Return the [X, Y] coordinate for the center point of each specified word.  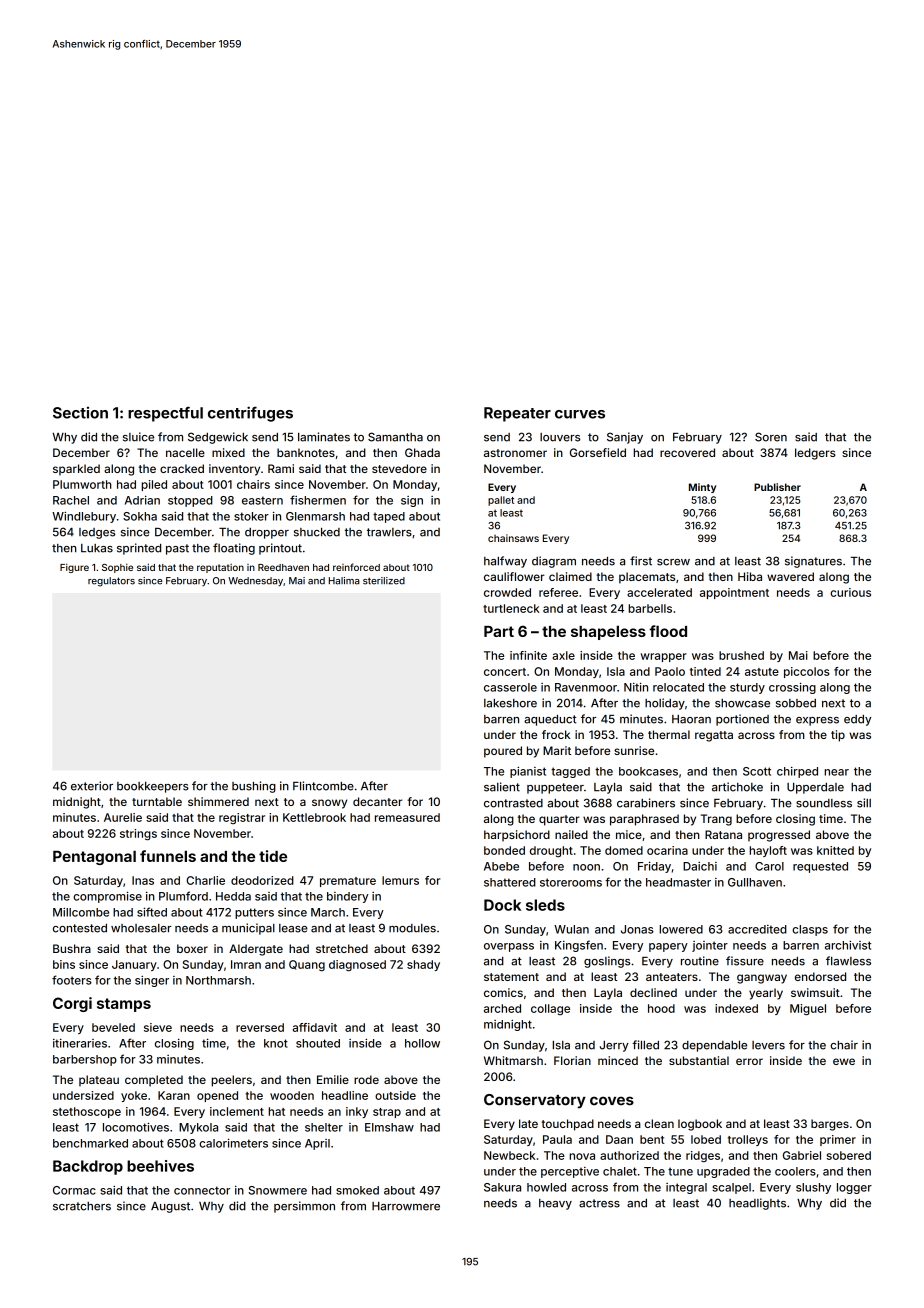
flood [668, 631]
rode [366, 1079]
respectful [165, 414]
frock [556, 734]
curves [580, 414]
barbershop [85, 1060]
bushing [254, 787]
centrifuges [250, 414]
